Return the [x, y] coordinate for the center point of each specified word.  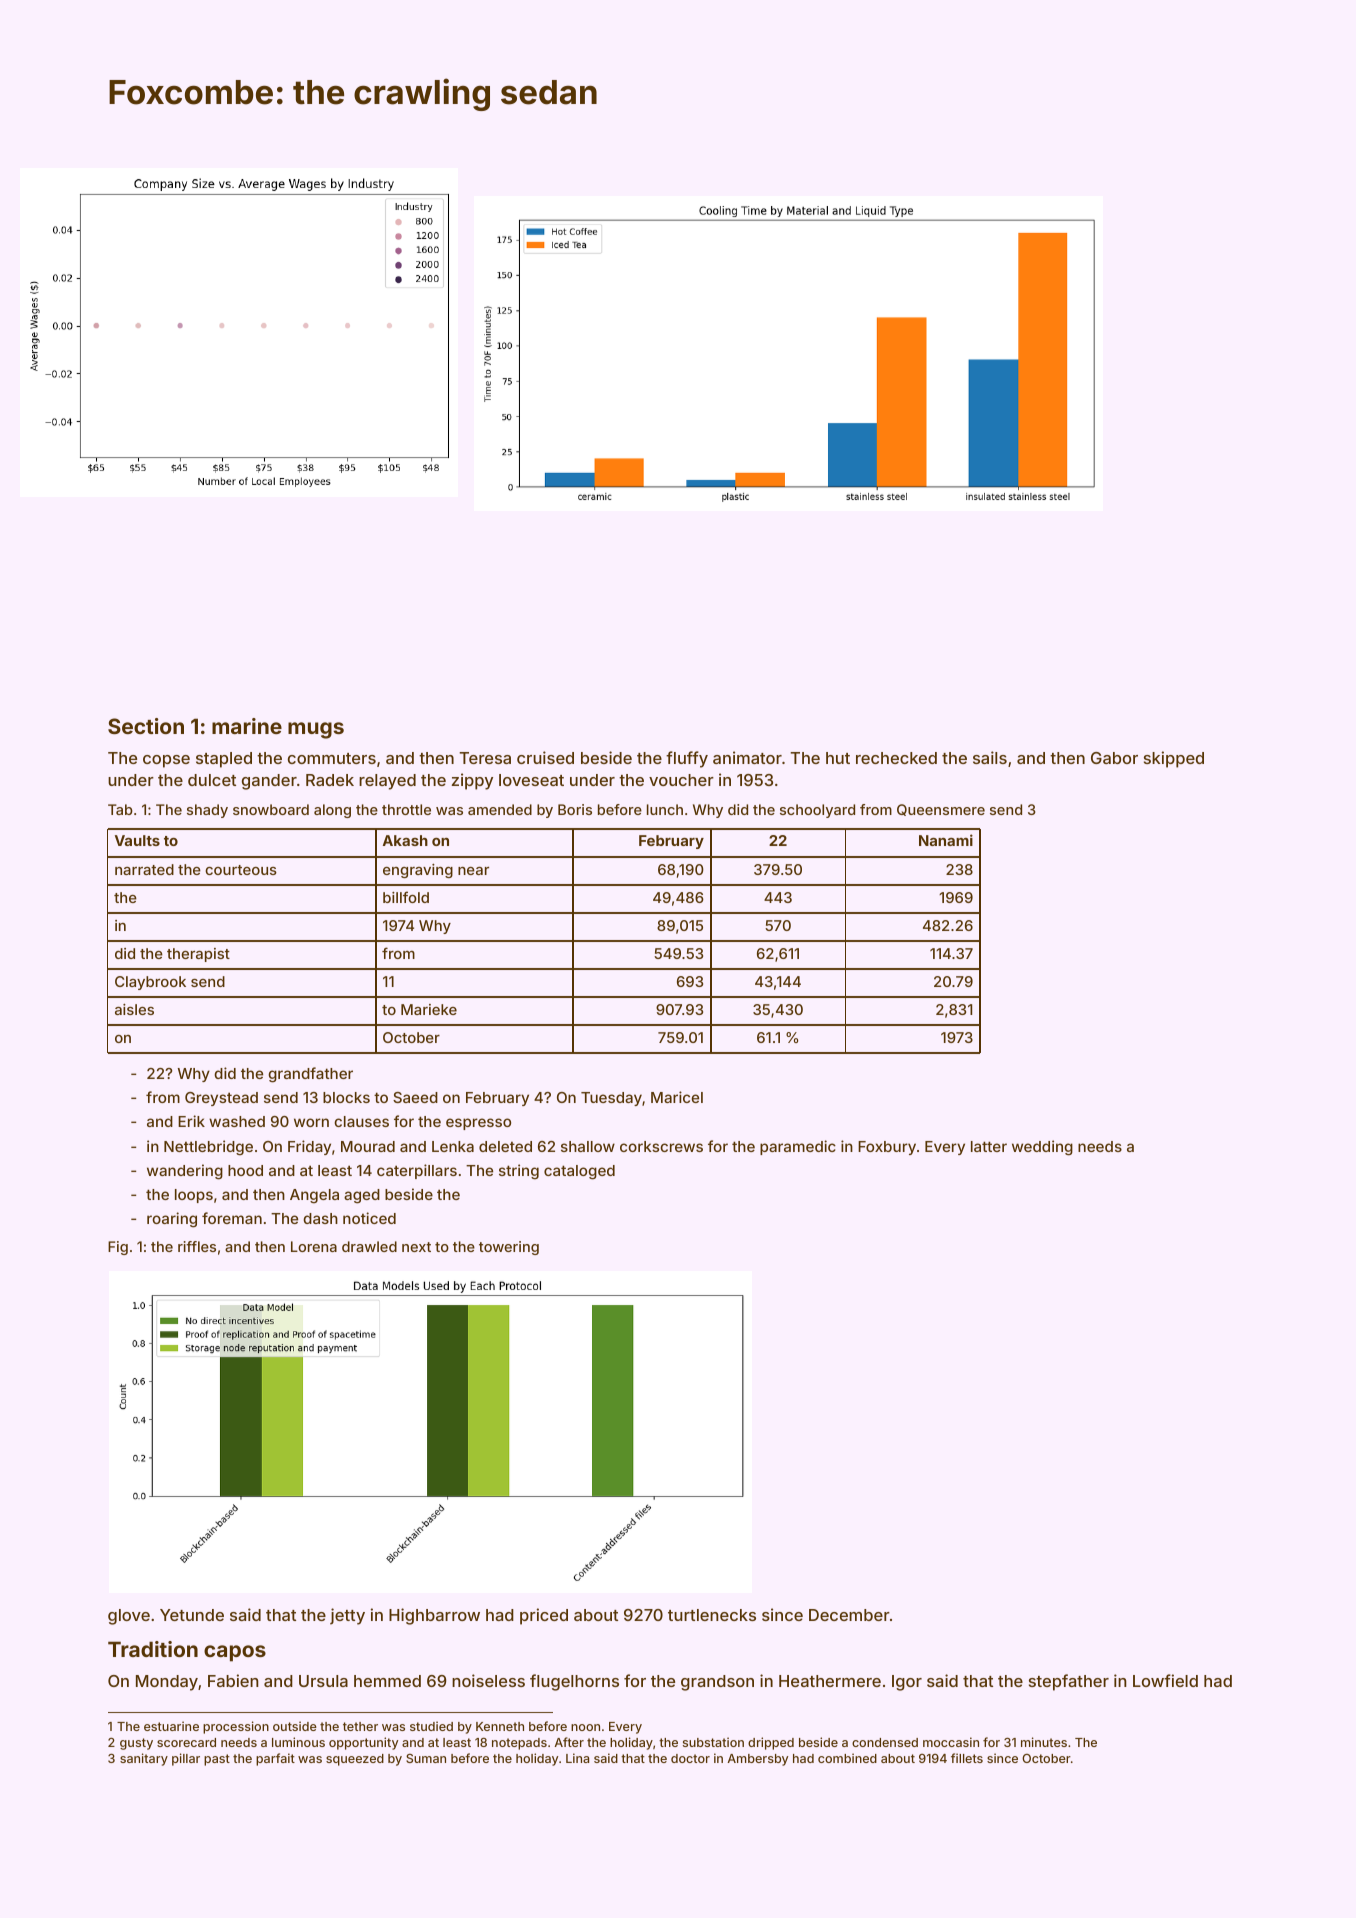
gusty [136, 1744]
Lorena [314, 1246]
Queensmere [941, 810]
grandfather [310, 1075]
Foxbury [887, 1148]
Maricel [677, 1097]
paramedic [798, 1147]
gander [269, 782]
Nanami [946, 840]
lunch [665, 809]
